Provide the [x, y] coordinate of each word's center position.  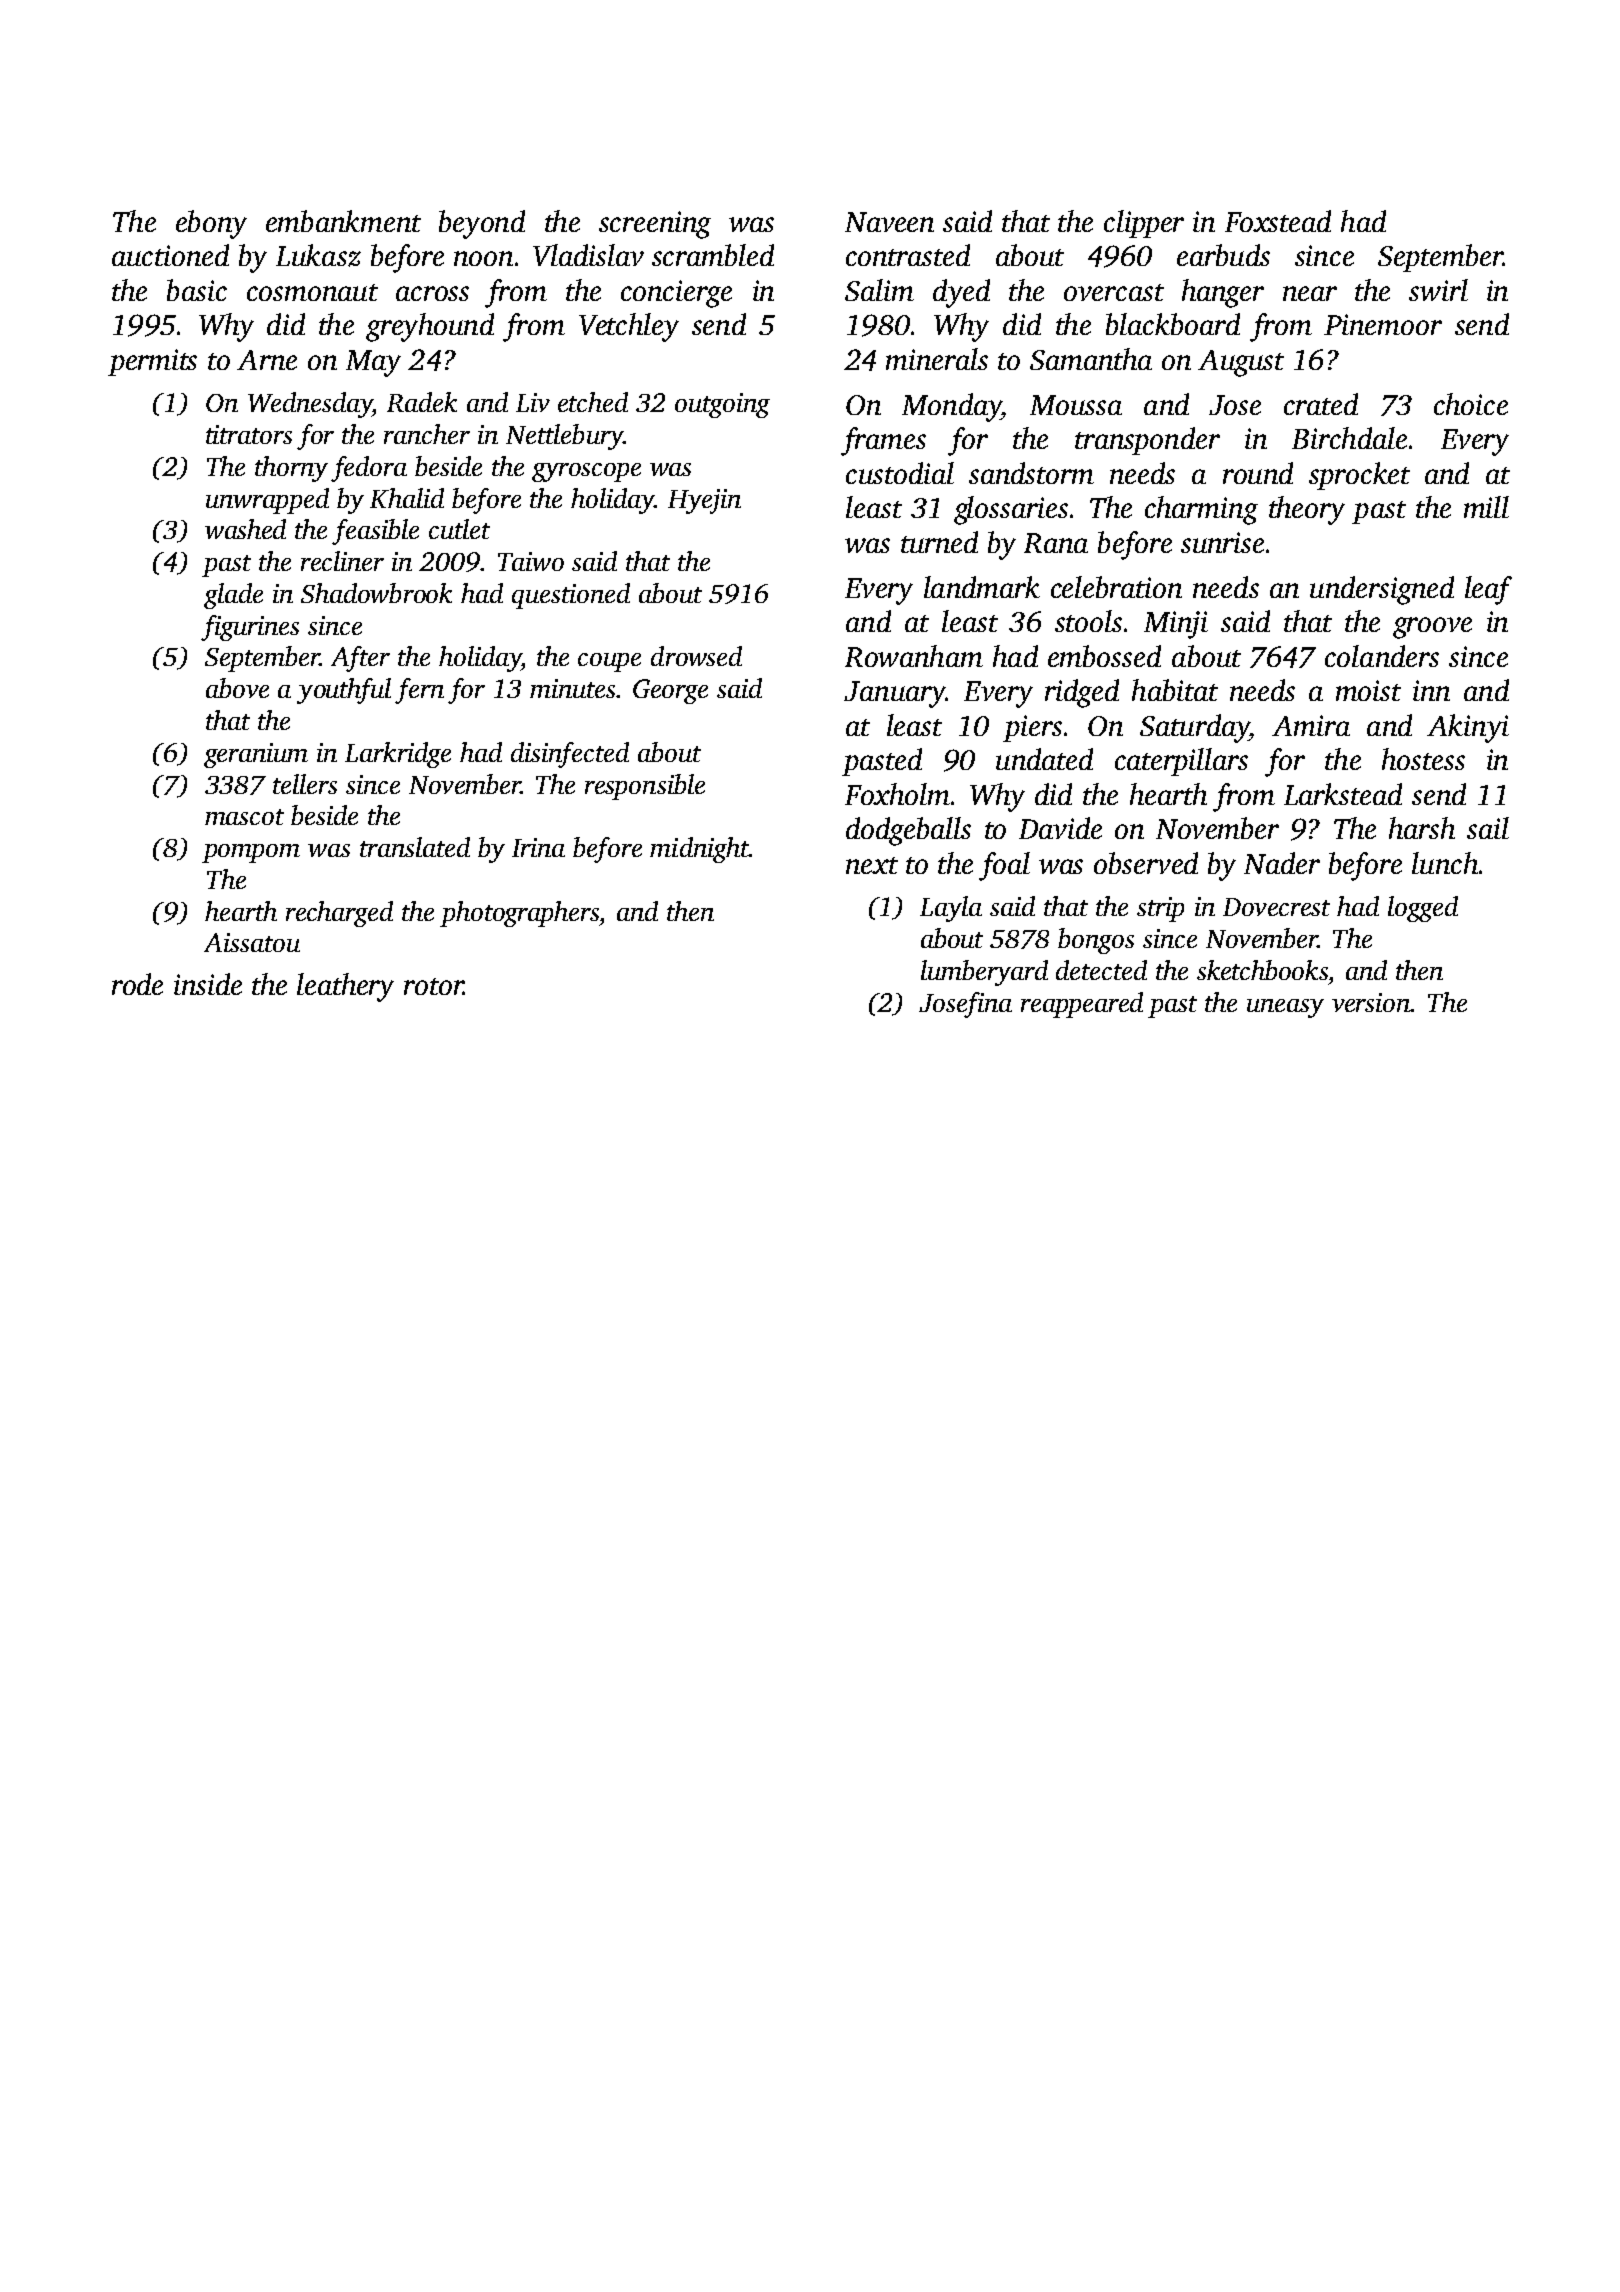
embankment [343, 221]
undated [1044, 759]
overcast [1114, 292]
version [1371, 1002]
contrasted [908, 255]
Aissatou [252, 942]
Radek [422, 402]
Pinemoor [1383, 324]
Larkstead [1343, 794]
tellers [305, 784]
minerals [937, 359]
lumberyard [984, 973]
